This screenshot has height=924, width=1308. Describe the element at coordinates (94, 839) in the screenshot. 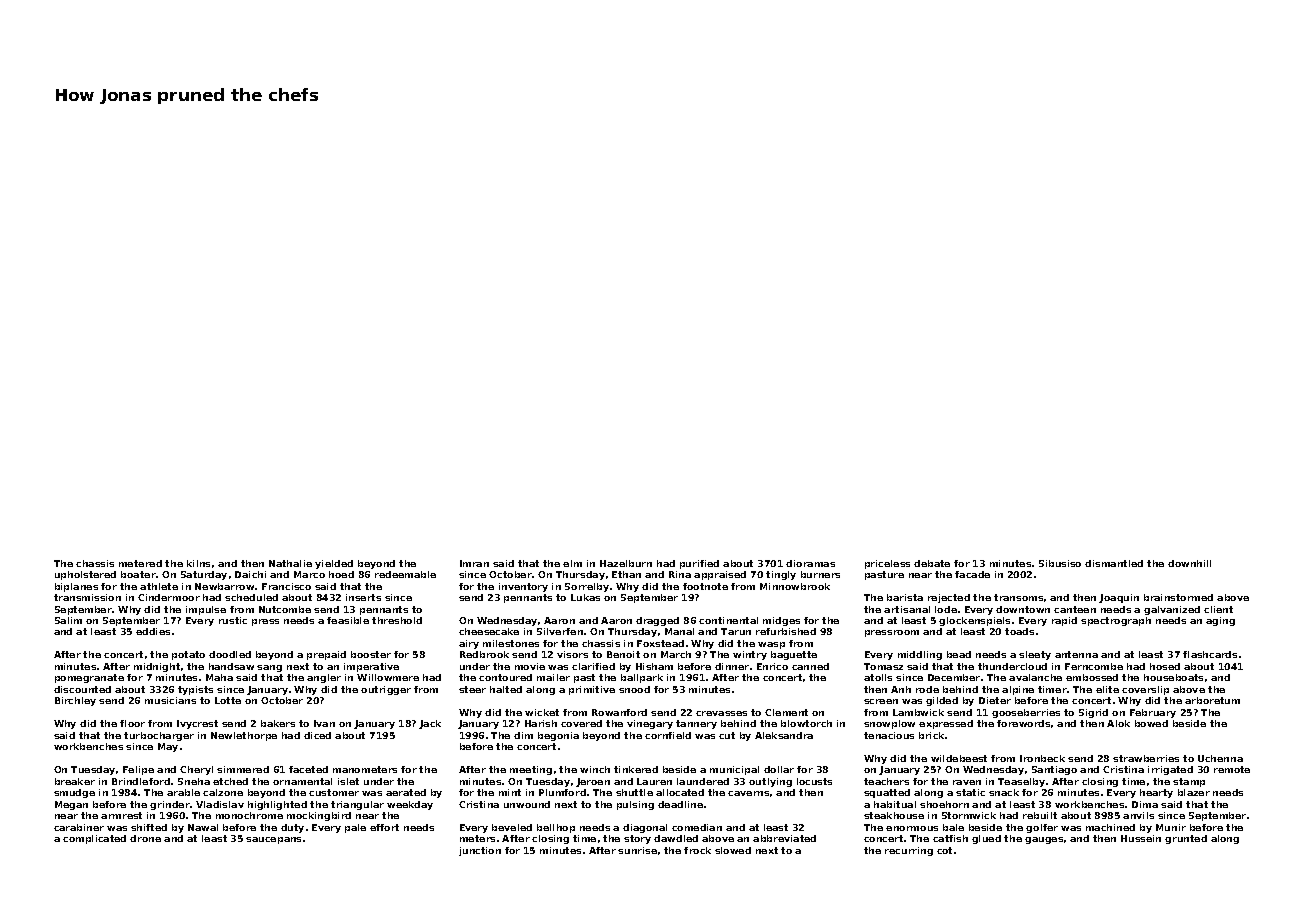

I see `complicated` at that location.
